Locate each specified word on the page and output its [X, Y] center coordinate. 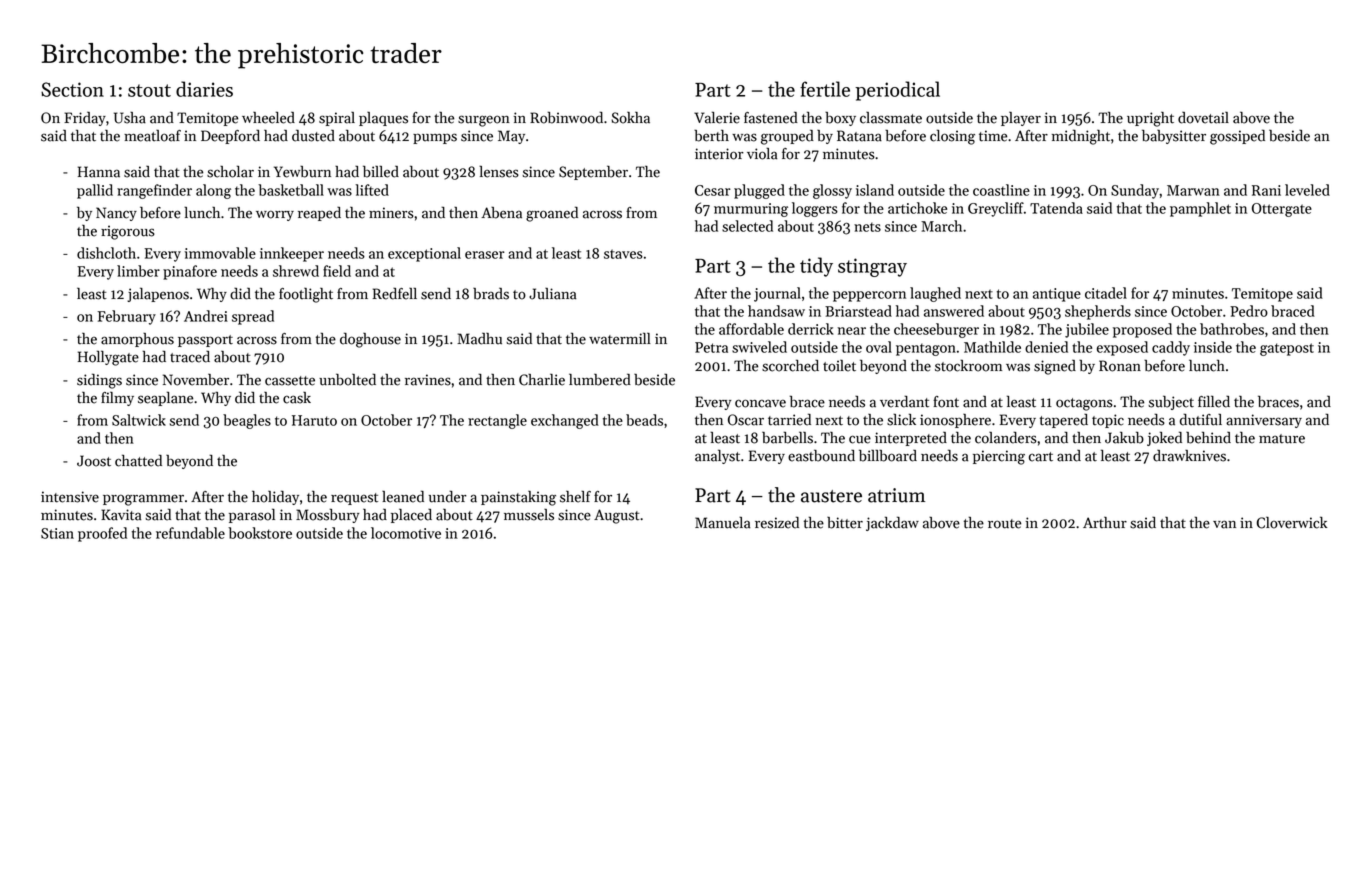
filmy [117, 398]
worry [275, 215]
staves [623, 254]
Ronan [1120, 366]
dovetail [1203, 118]
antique [1057, 295]
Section [72, 89]
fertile [825, 89]
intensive [70, 497]
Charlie [542, 379]
